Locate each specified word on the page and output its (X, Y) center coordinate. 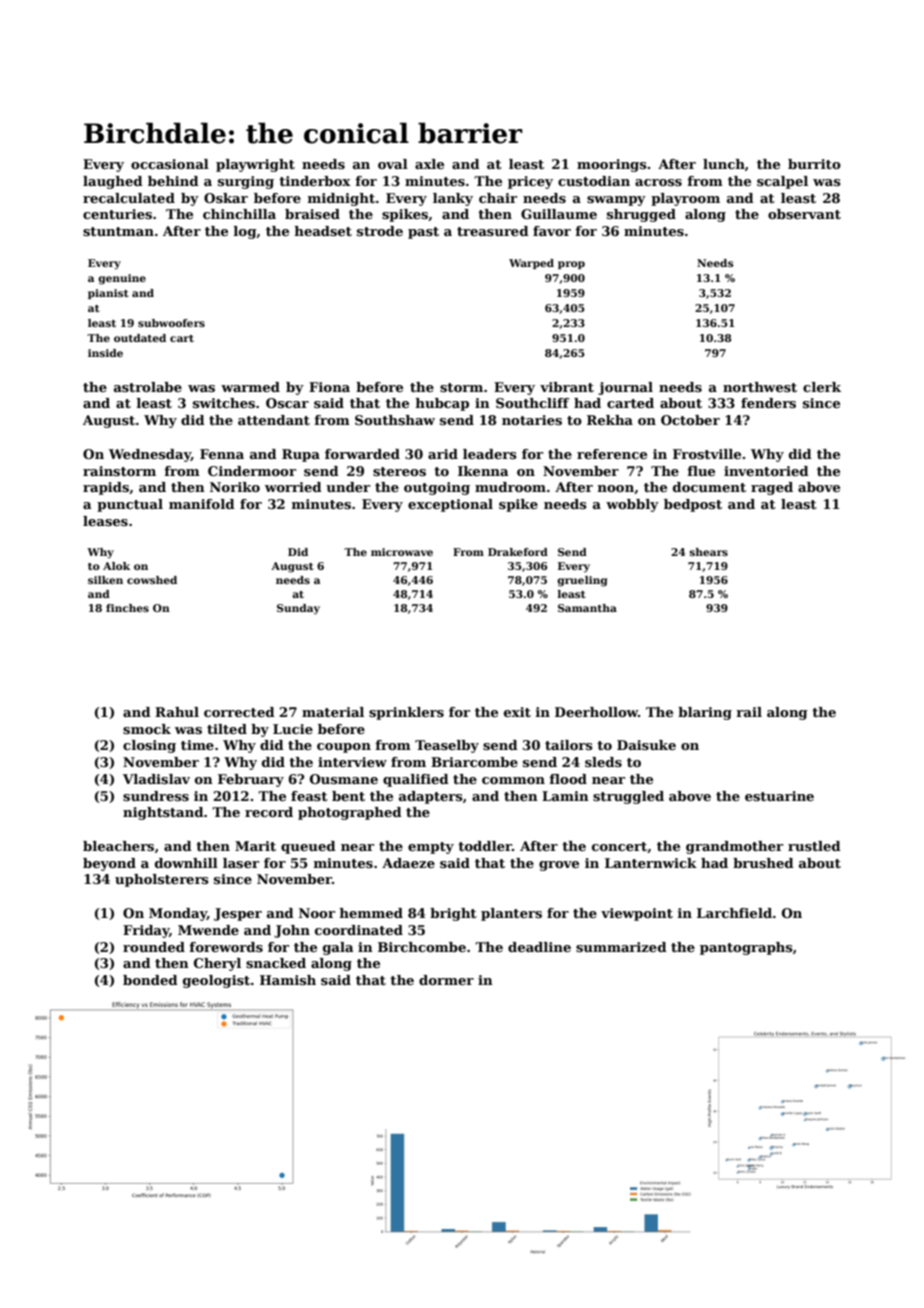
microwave (402, 552)
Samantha (587, 608)
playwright (255, 165)
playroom (685, 199)
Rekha (610, 420)
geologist (216, 981)
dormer (446, 980)
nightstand (163, 813)
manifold (202, 504)
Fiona (329, 387)
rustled (814, 846)
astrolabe (148, 387)
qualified (416, 780)
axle (429, 164)
